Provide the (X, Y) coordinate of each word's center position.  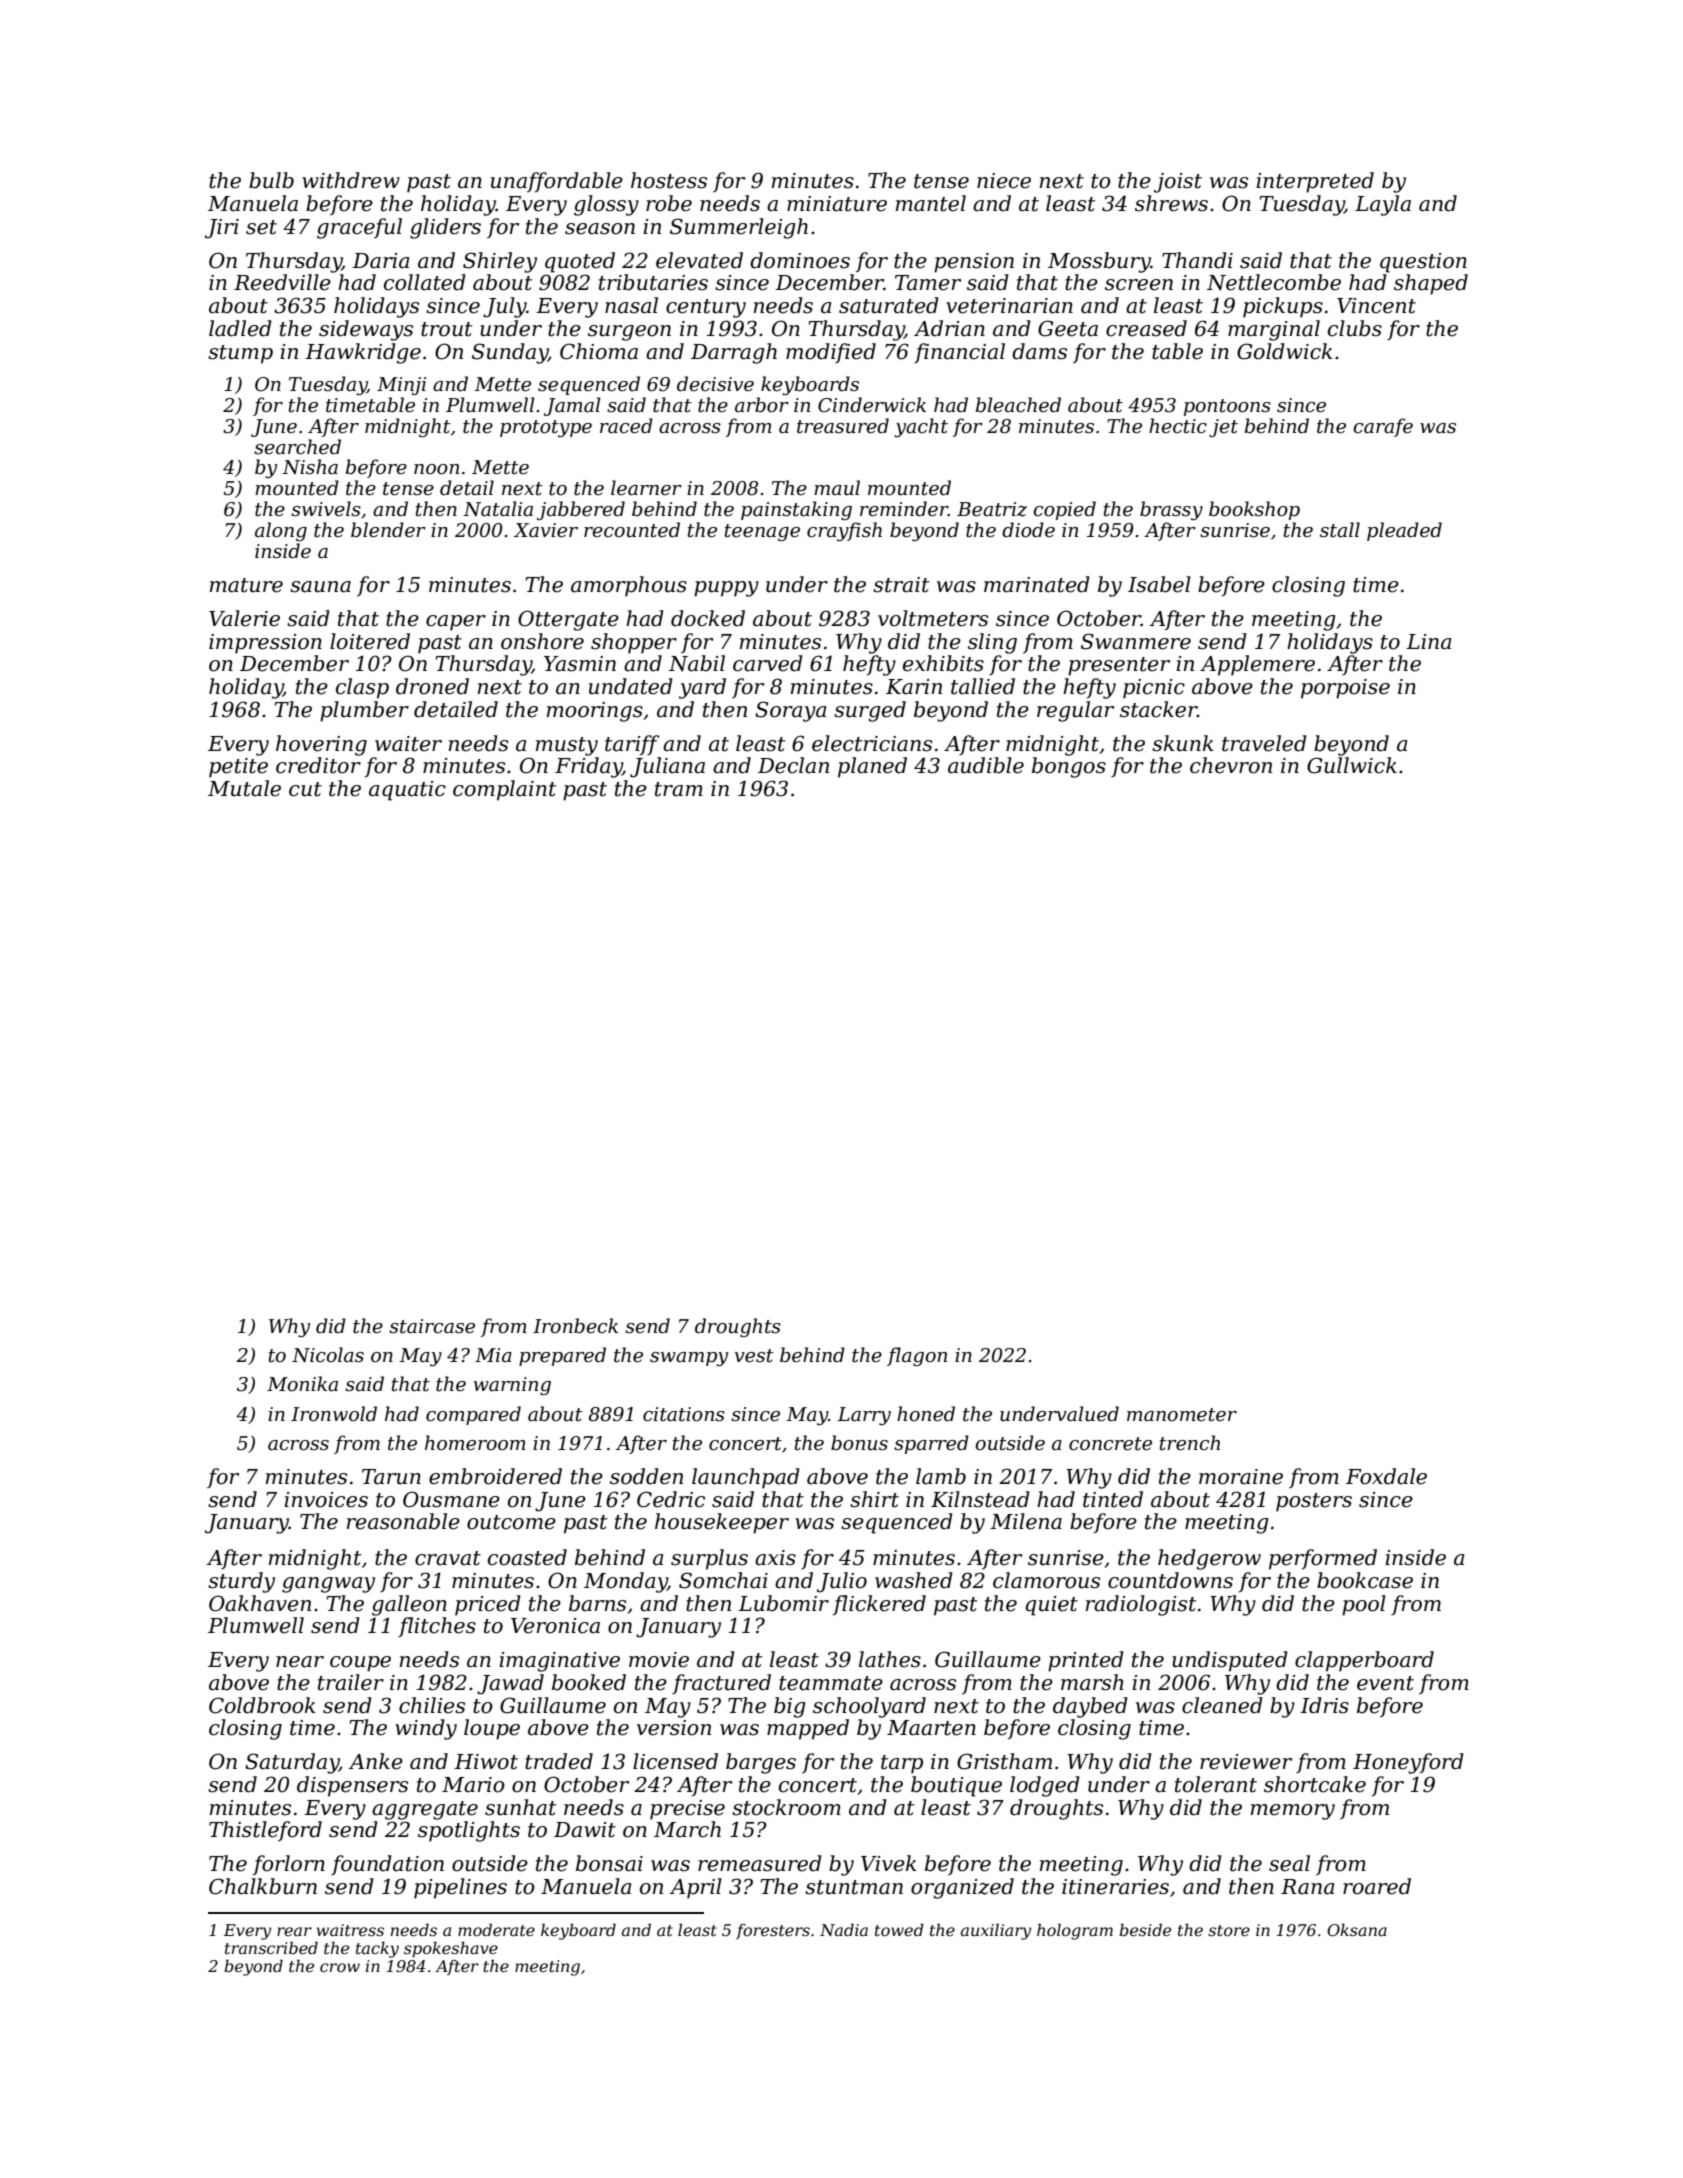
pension (974, 263)
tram (679, 789)
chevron (1231, 765)
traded (559, 1761)
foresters (773, 1932)
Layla (1383, 205)
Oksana (1357, 1930)
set (261, 227)
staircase (432, 1326)
